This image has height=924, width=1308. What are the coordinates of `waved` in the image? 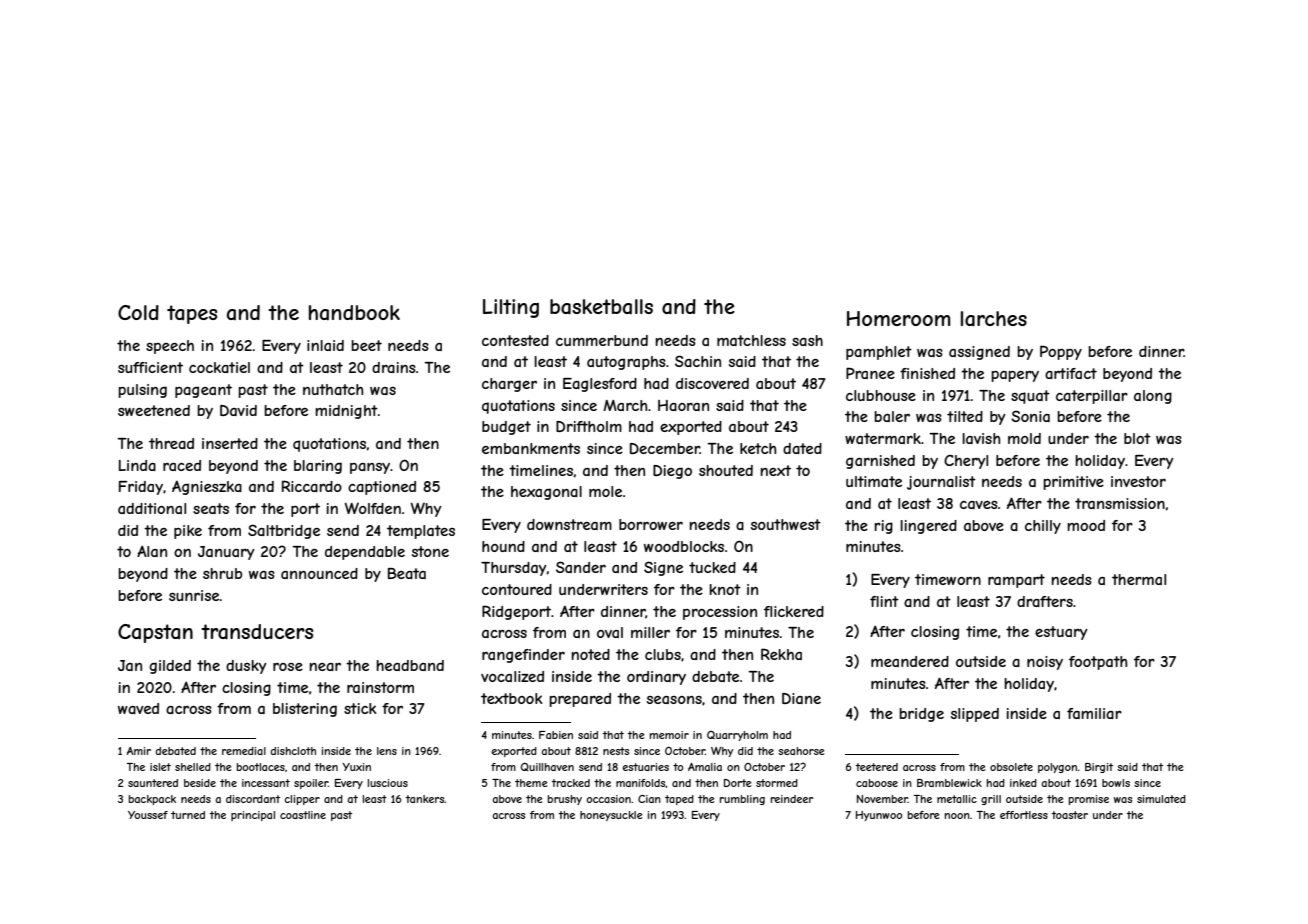 It's located at (138, 708).
